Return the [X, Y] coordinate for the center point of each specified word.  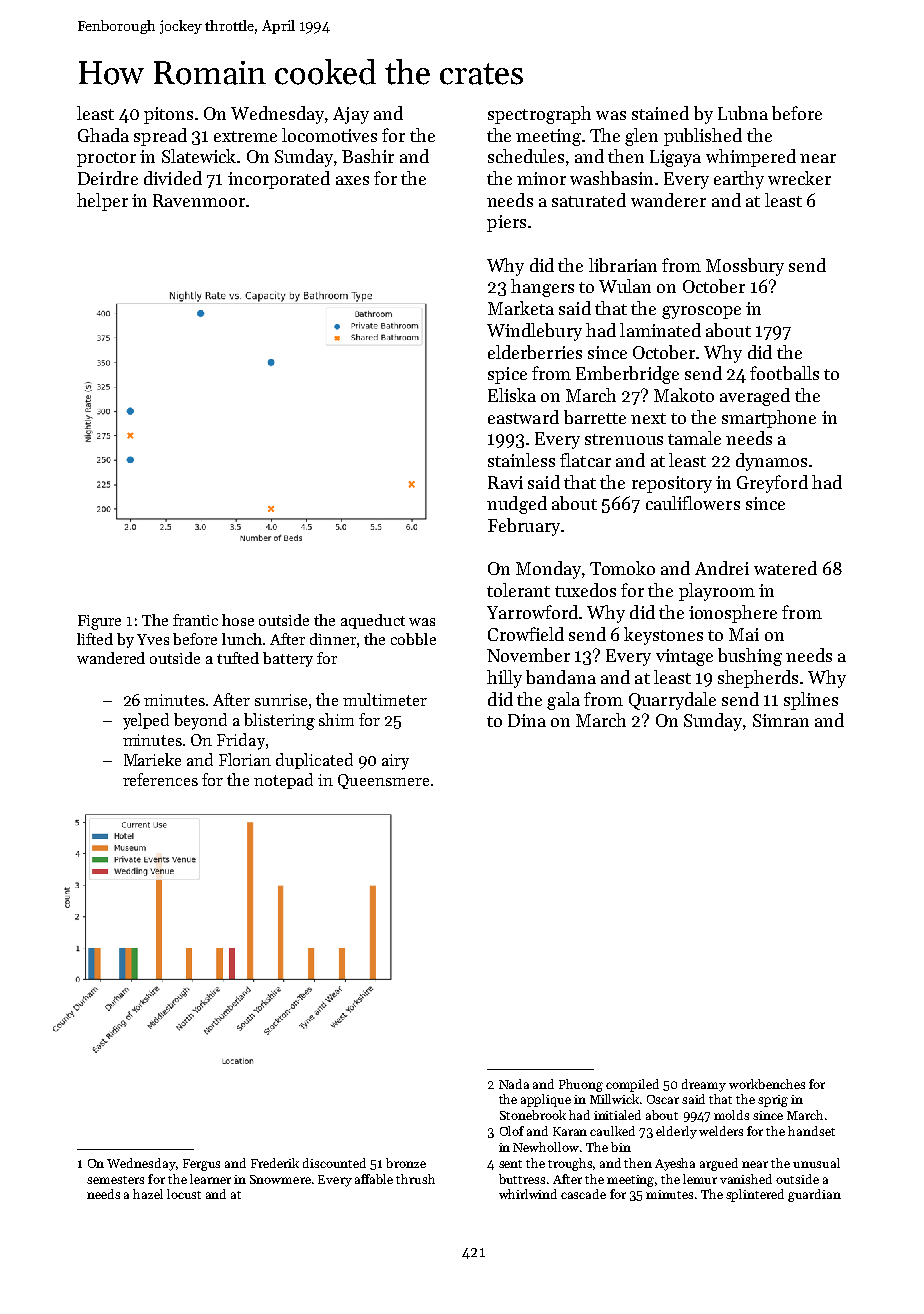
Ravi [505, 482]
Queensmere [383, 781]
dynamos [771, 462]
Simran [781, 720]
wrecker [799, 178]
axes [352, 180]
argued [719, 1164]
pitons [168, 115]
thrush [415, 1179]
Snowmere [280, 1179]
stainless [521, 460]
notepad [283, 781]
